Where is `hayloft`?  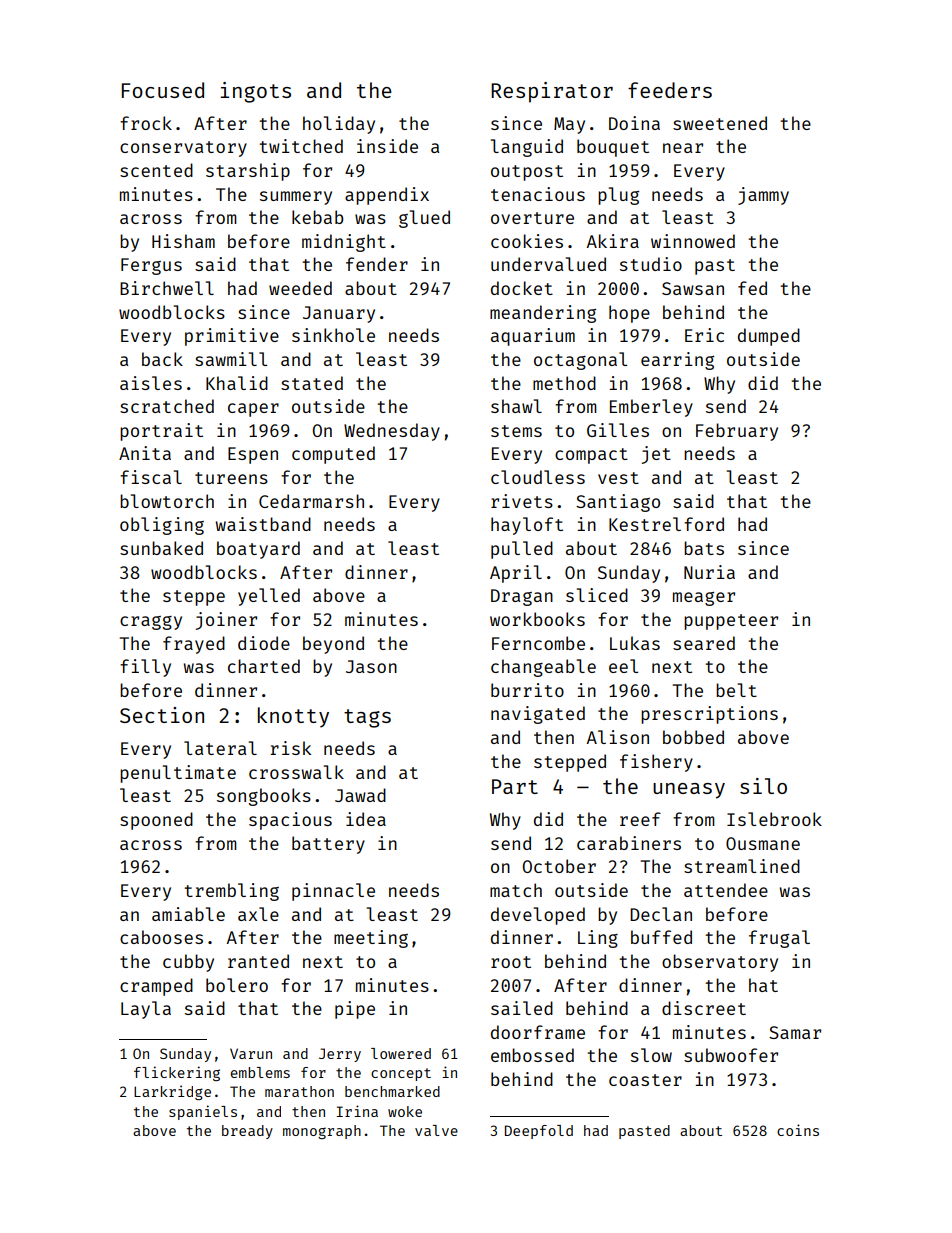 hayloft is located at coordinates (527, 526).
